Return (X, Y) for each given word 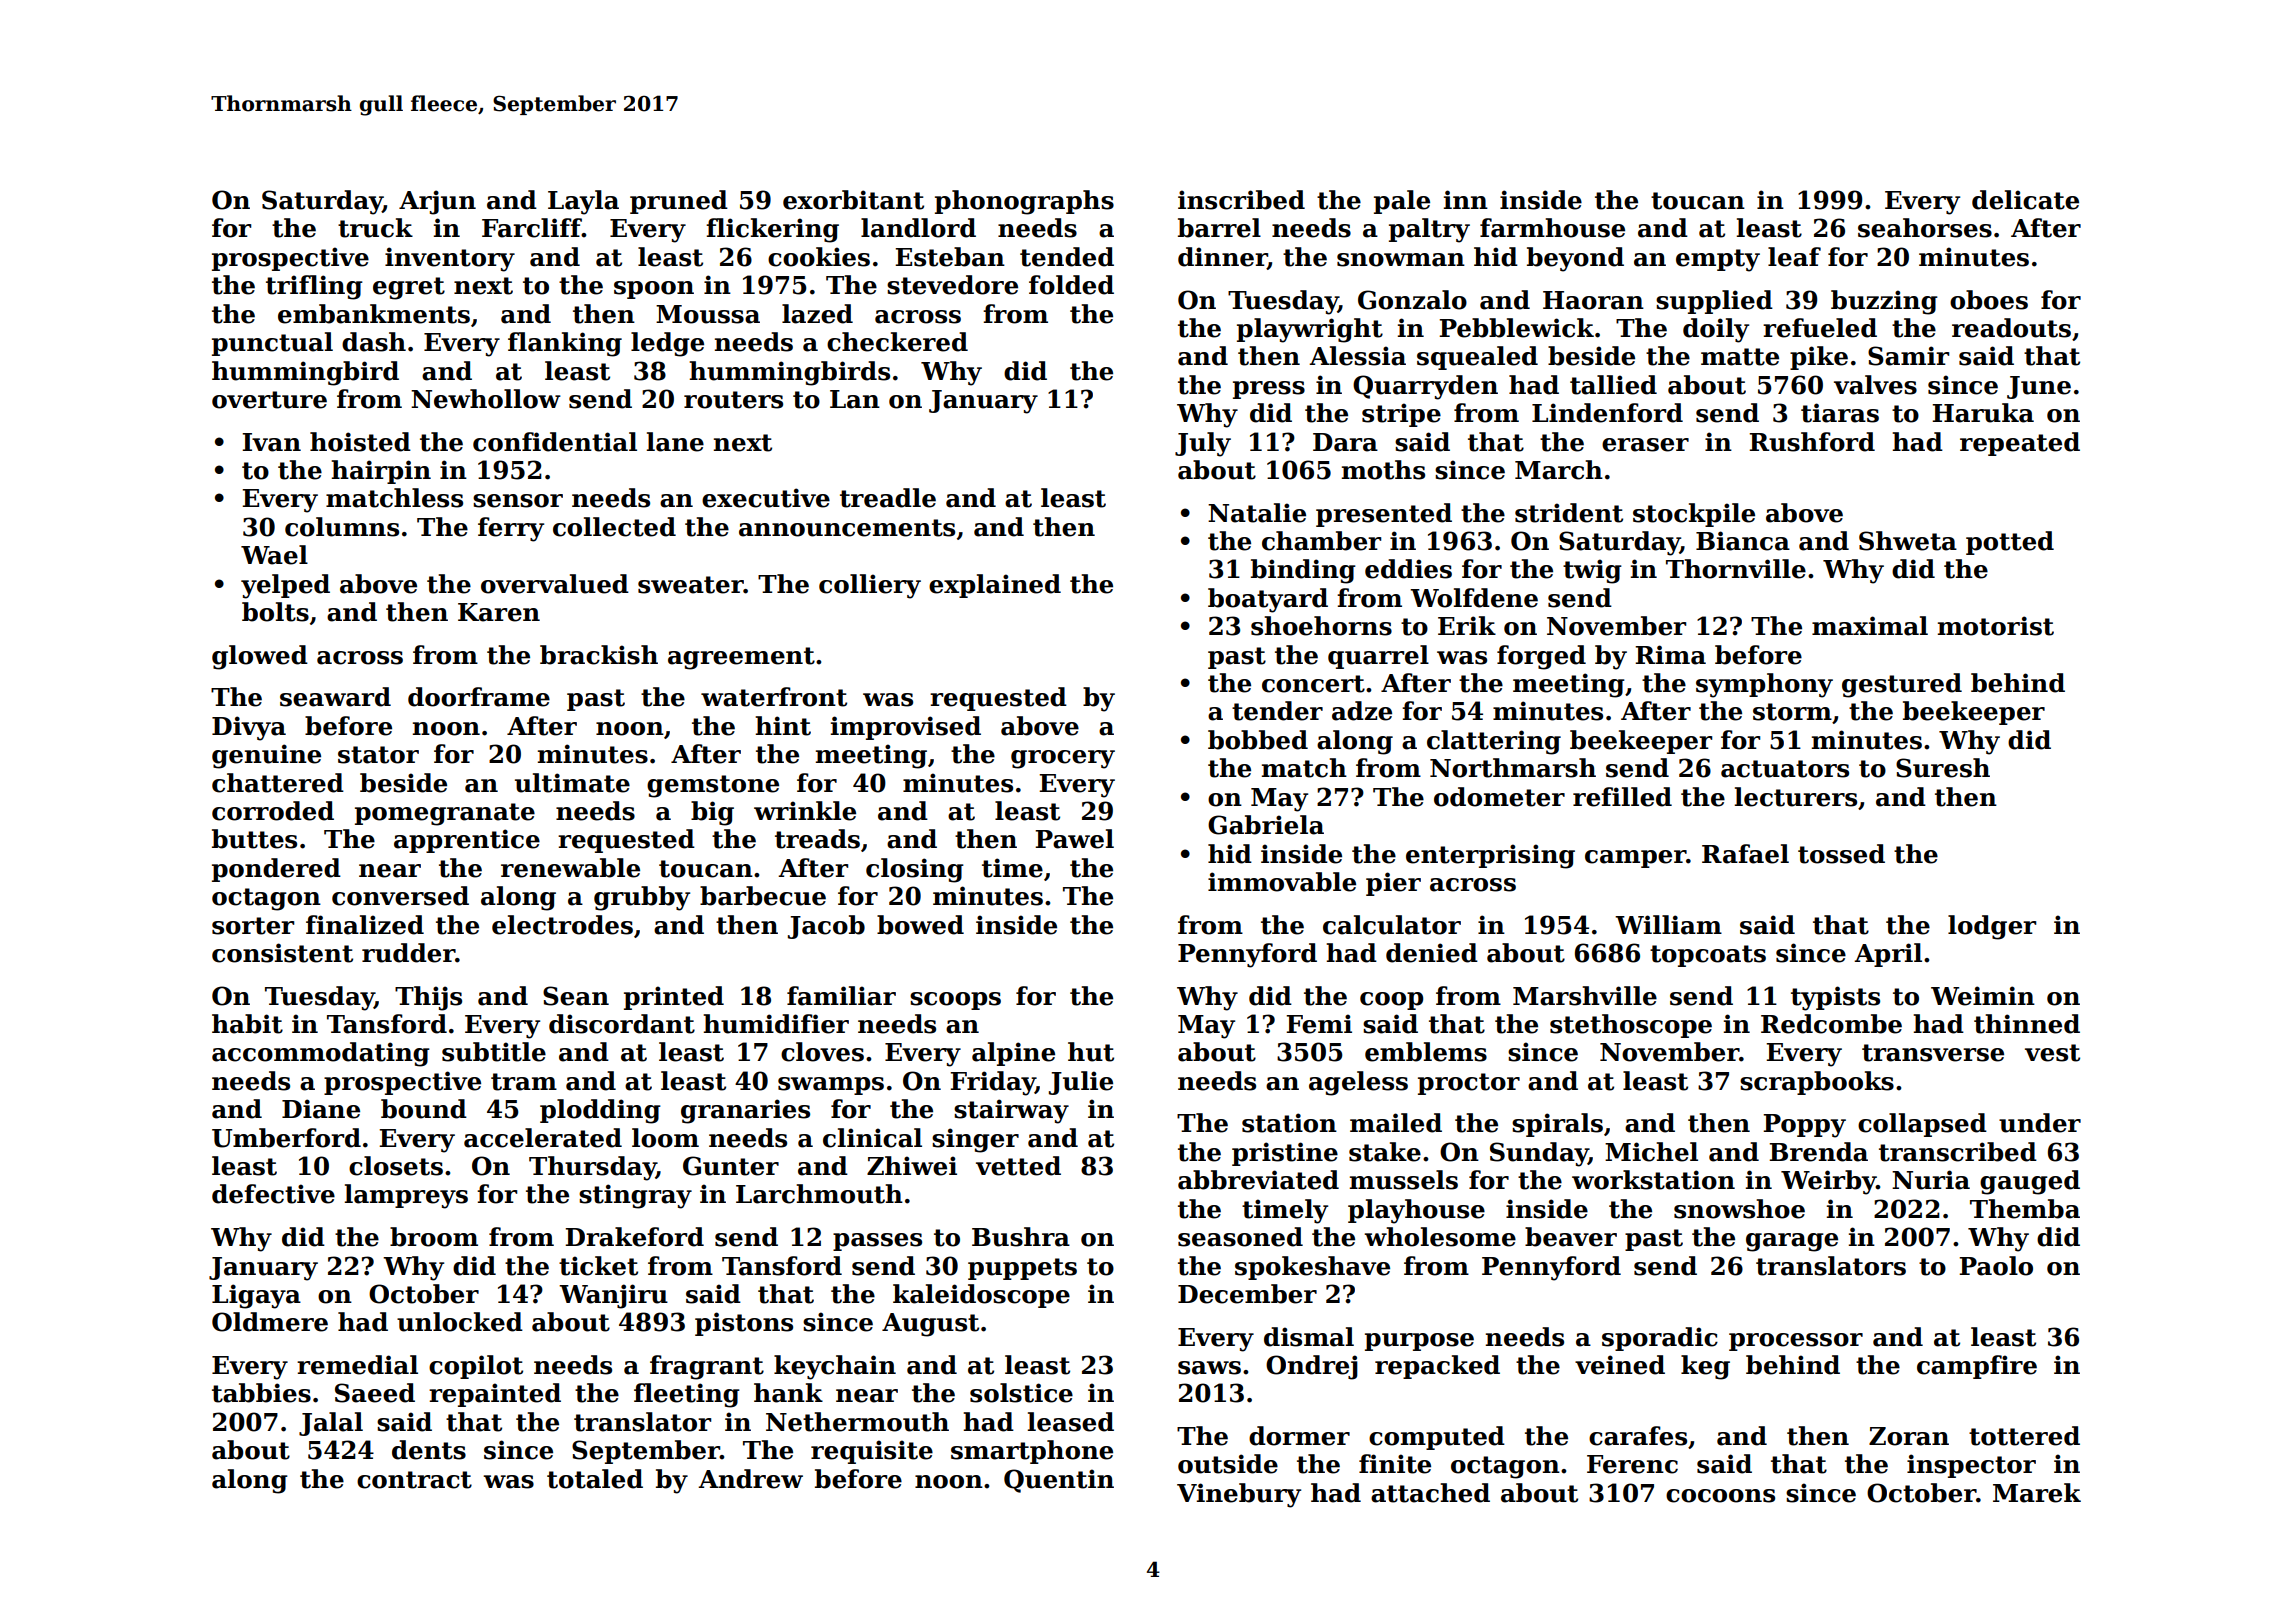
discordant (622, 1024)
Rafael (1745, 854)
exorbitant (853, 200)
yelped (285, 586)
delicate (2025, 200)
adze (1362, 711)
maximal (1870, 626)
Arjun (437, 202)
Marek (2037, 1493)
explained (995, 586)
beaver (1571, 1237)
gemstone (713, 786)
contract (414, 1480)
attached (1430, 1493)
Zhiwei (912, 1166)
